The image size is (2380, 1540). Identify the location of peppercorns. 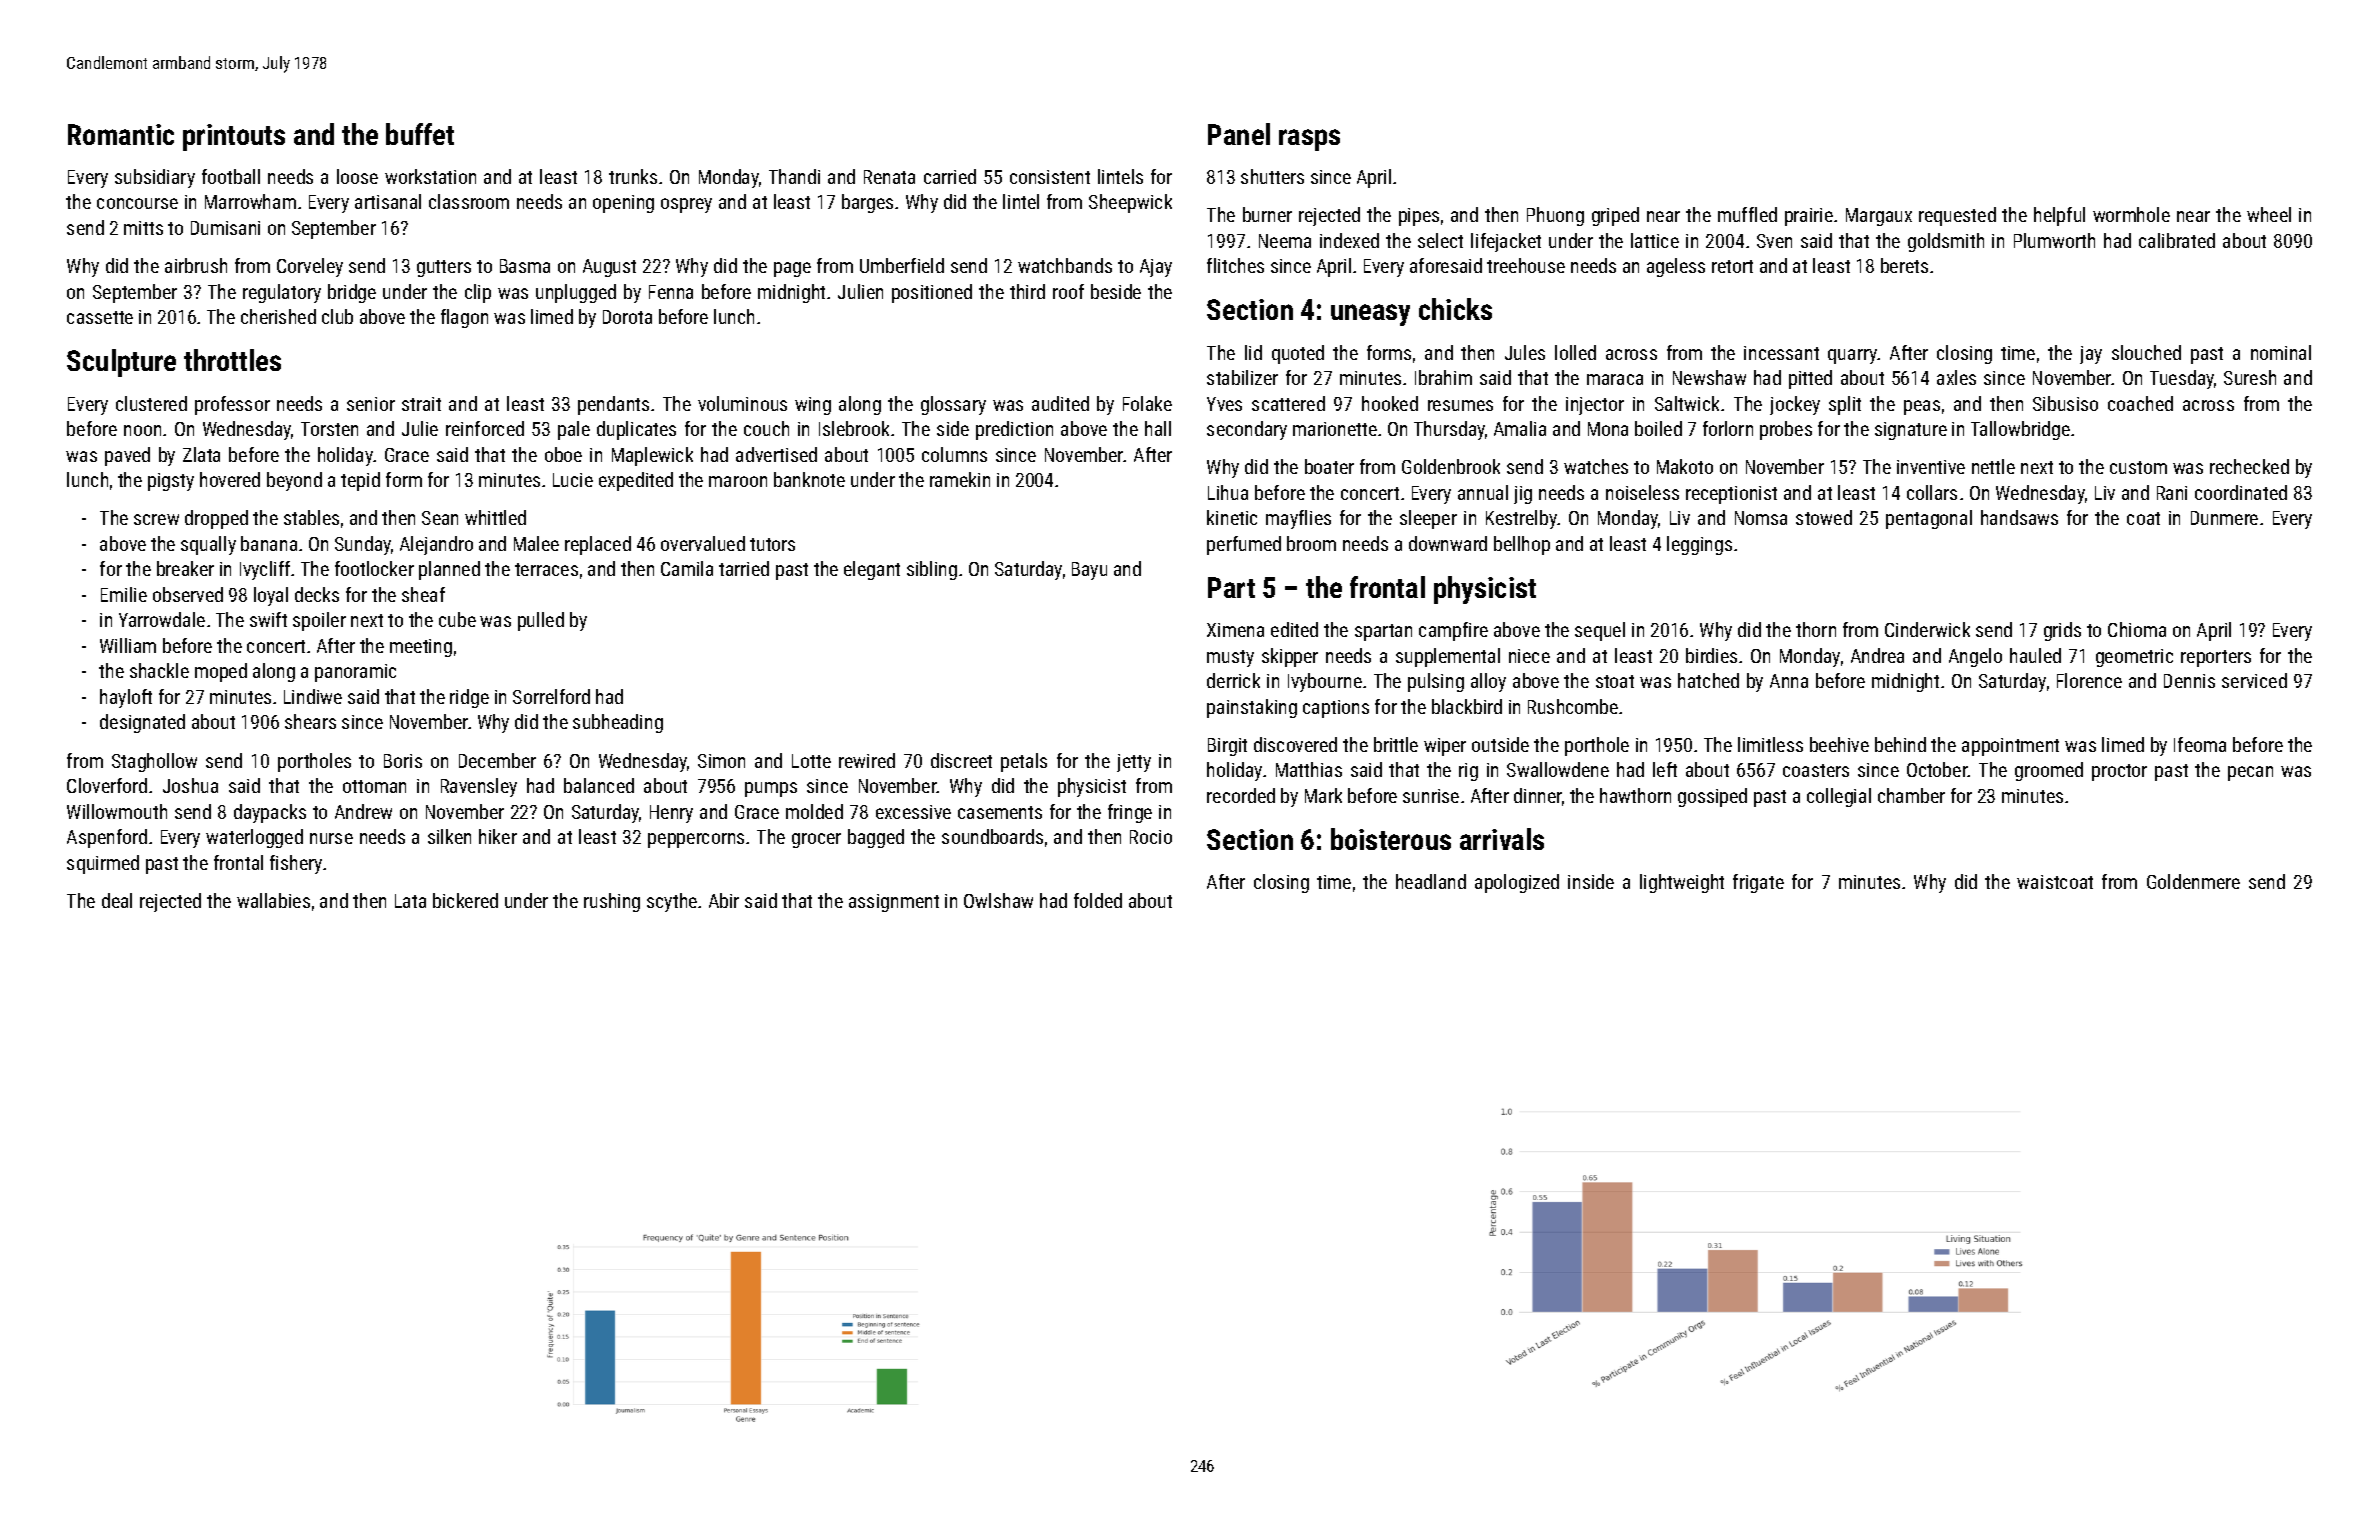
(696, 840).
